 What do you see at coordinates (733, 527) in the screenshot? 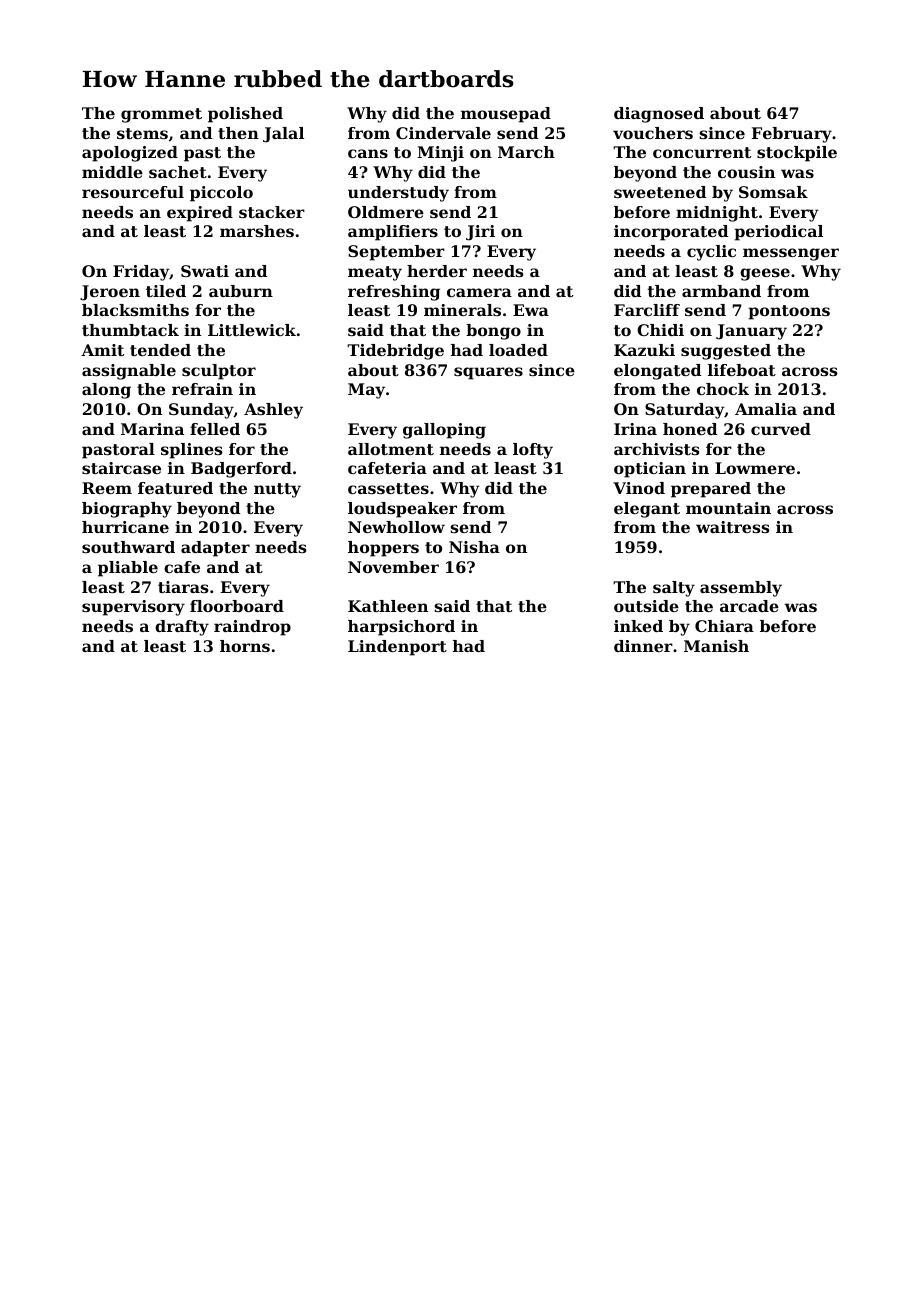
I see `waitress` at bounding box center [733, 527].
